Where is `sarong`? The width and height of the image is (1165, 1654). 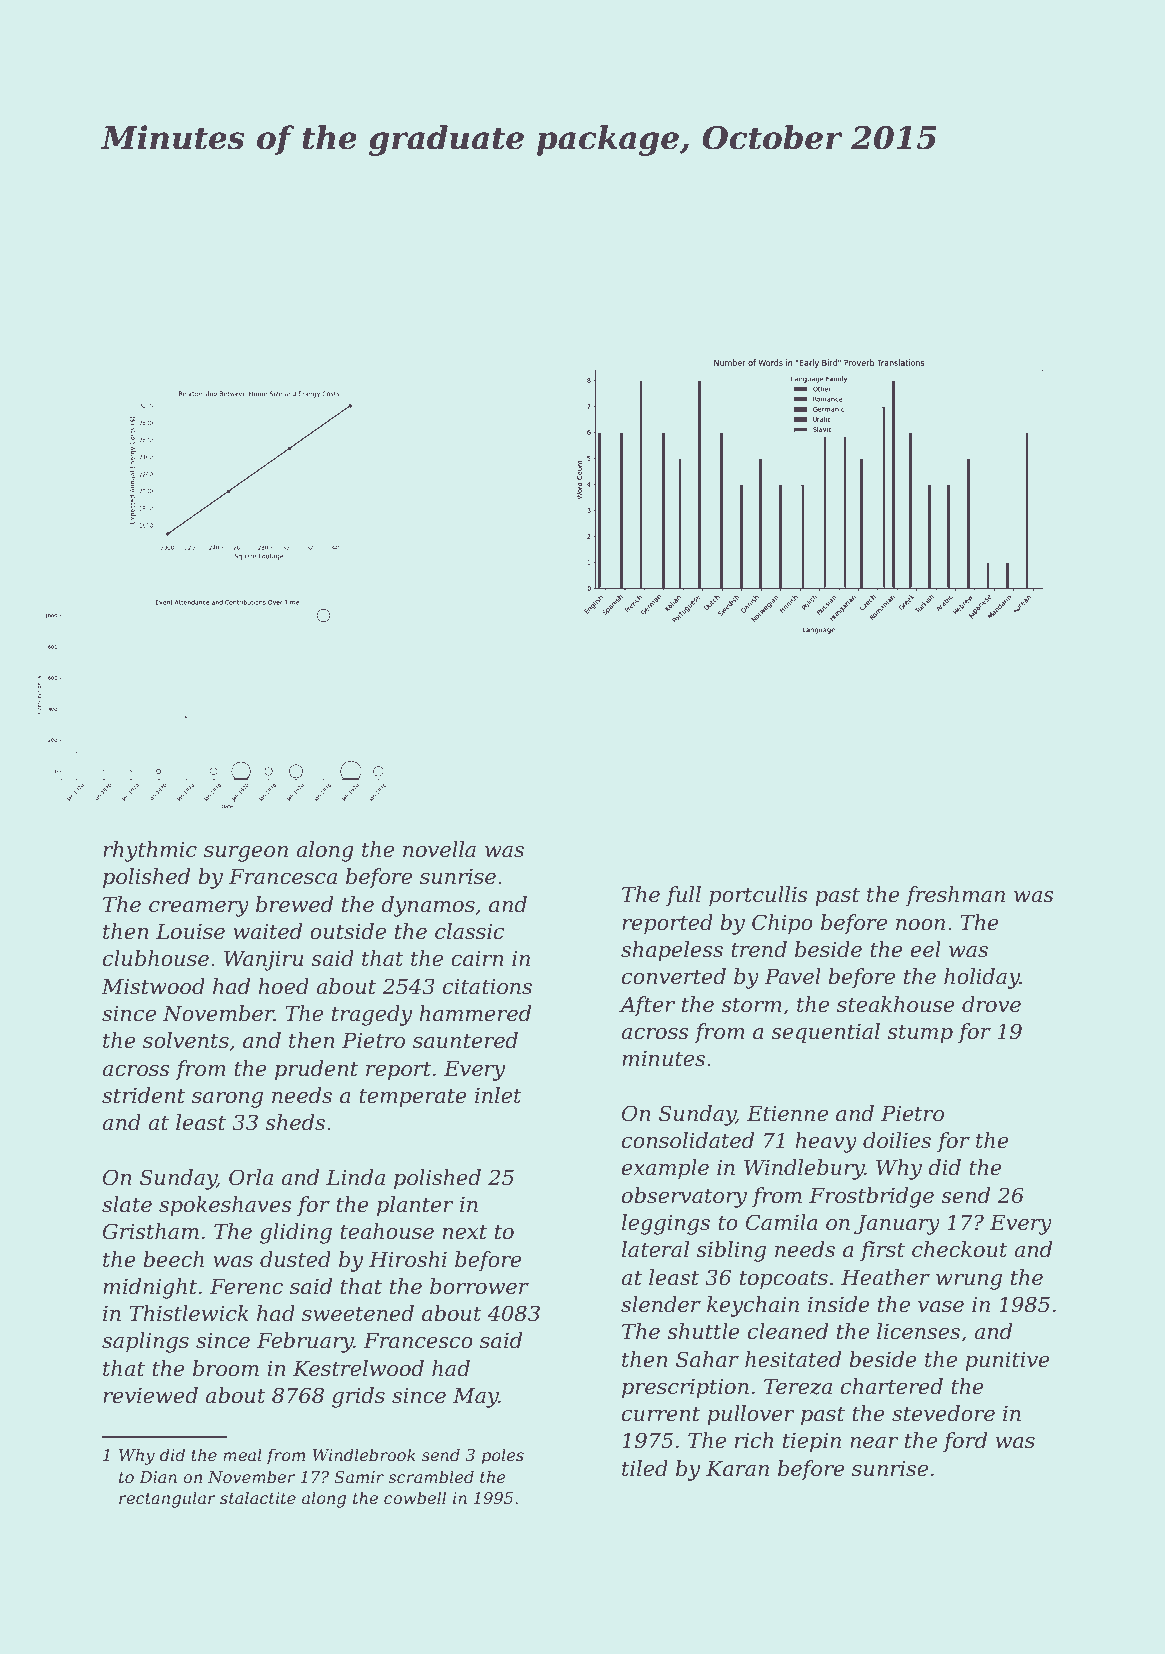
sarong is located at coordinates (227, 1100).
